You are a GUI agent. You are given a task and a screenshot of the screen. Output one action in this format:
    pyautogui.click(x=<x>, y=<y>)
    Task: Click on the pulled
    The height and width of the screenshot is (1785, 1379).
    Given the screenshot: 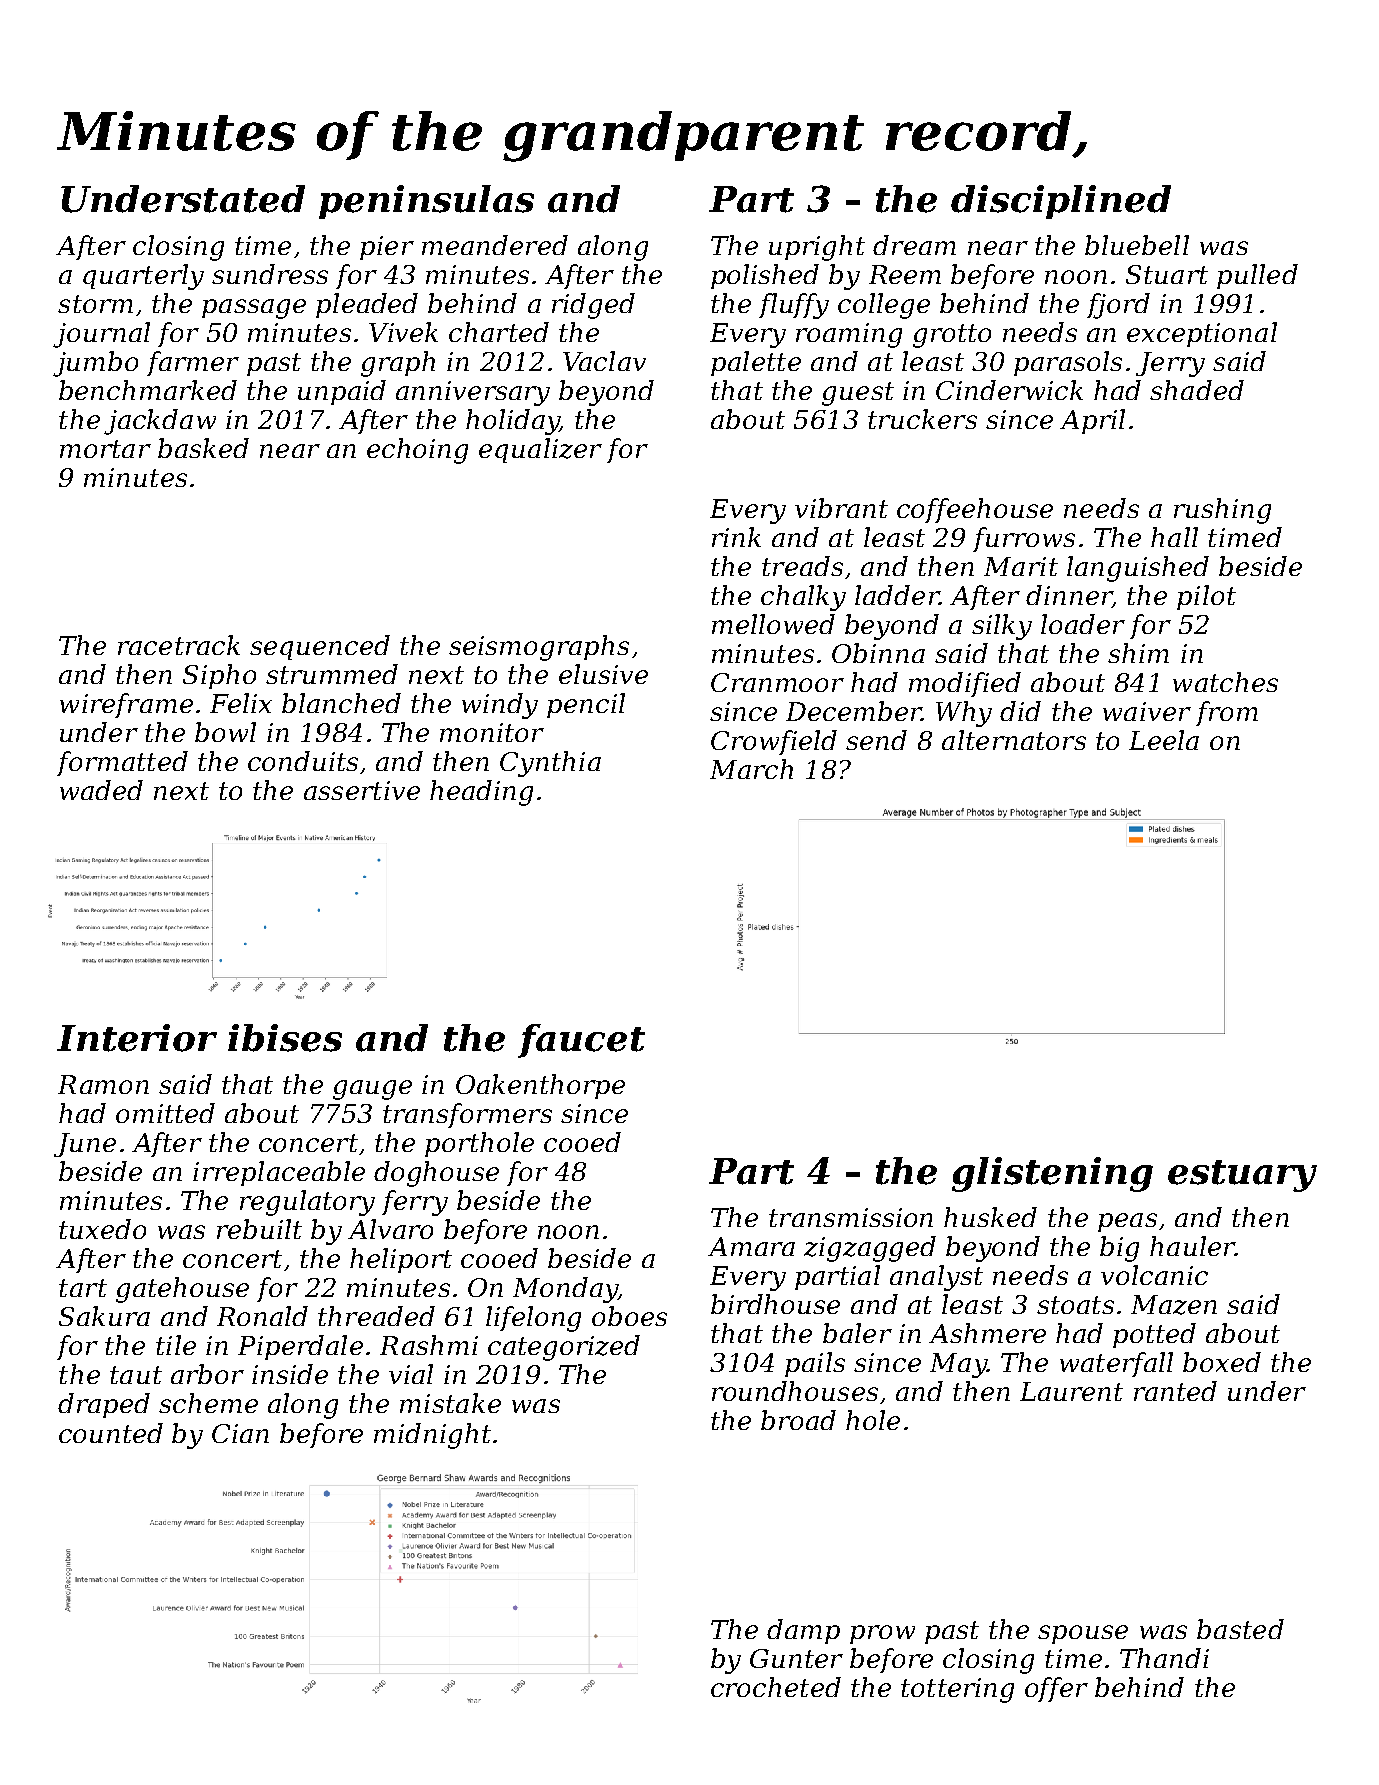 What is the action you would take?
    pyautogui.click(x=1257, y=276)
